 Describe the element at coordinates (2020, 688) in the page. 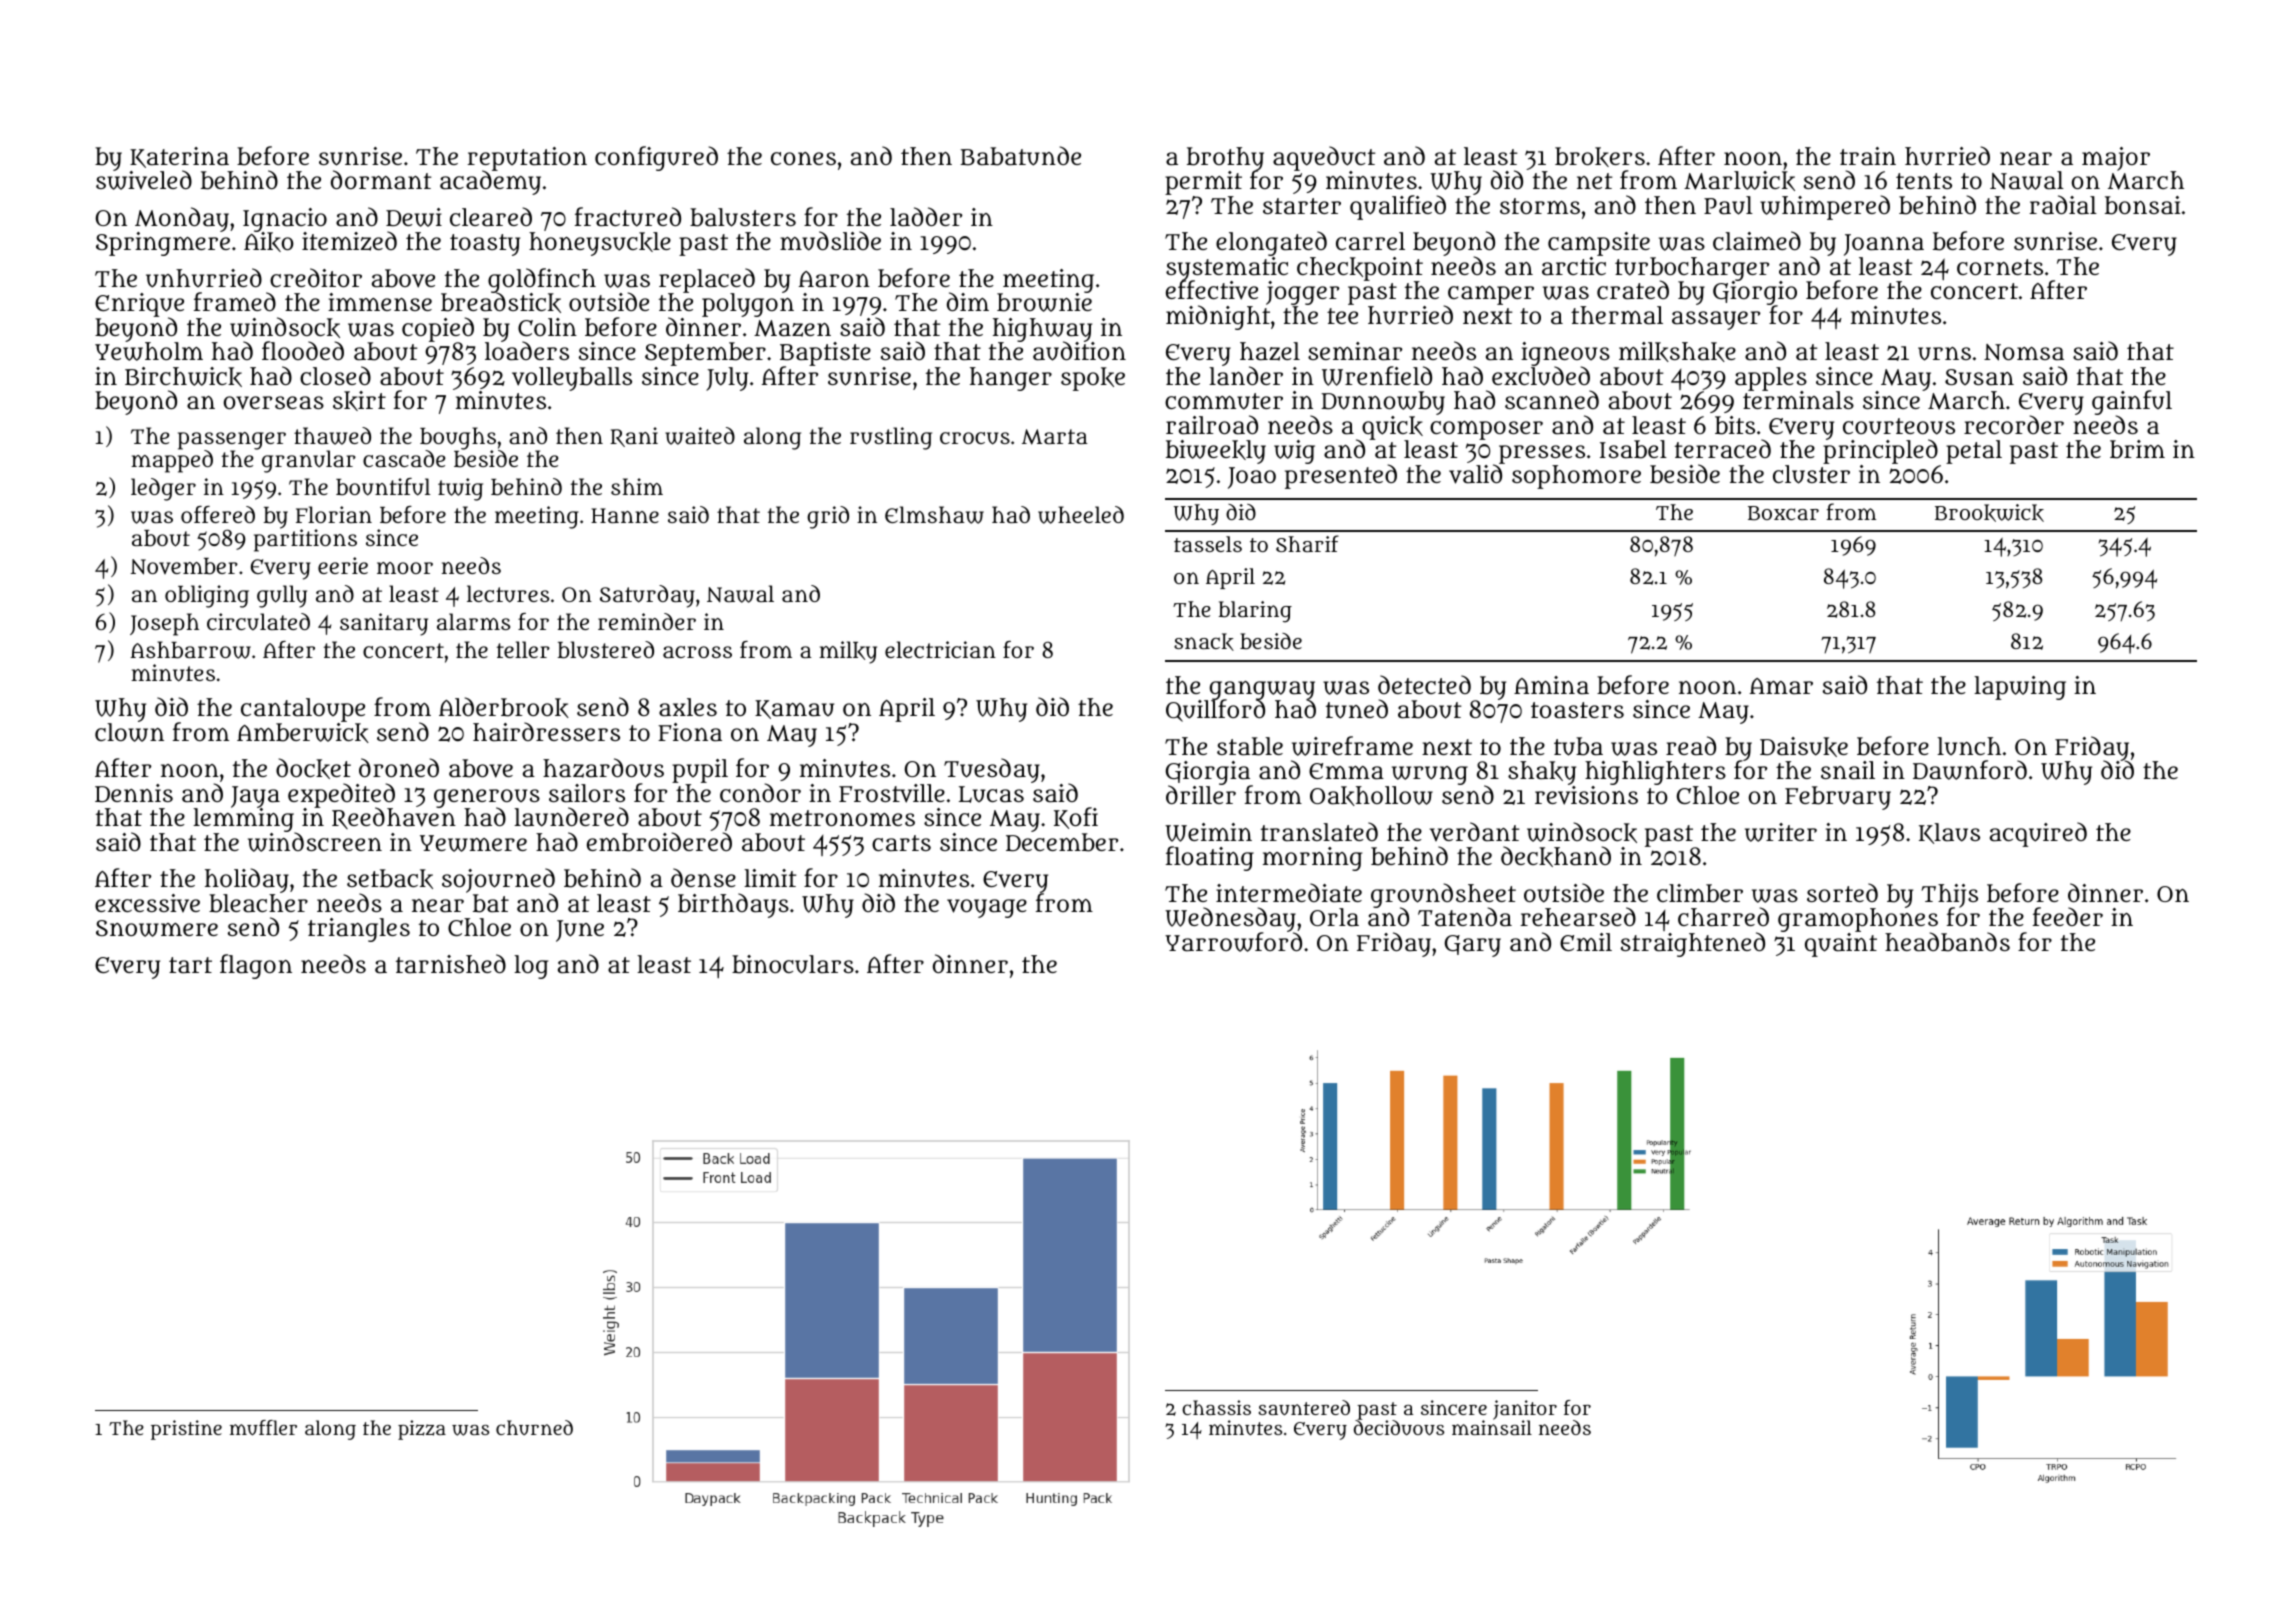

I see `lapwing` at that location.
